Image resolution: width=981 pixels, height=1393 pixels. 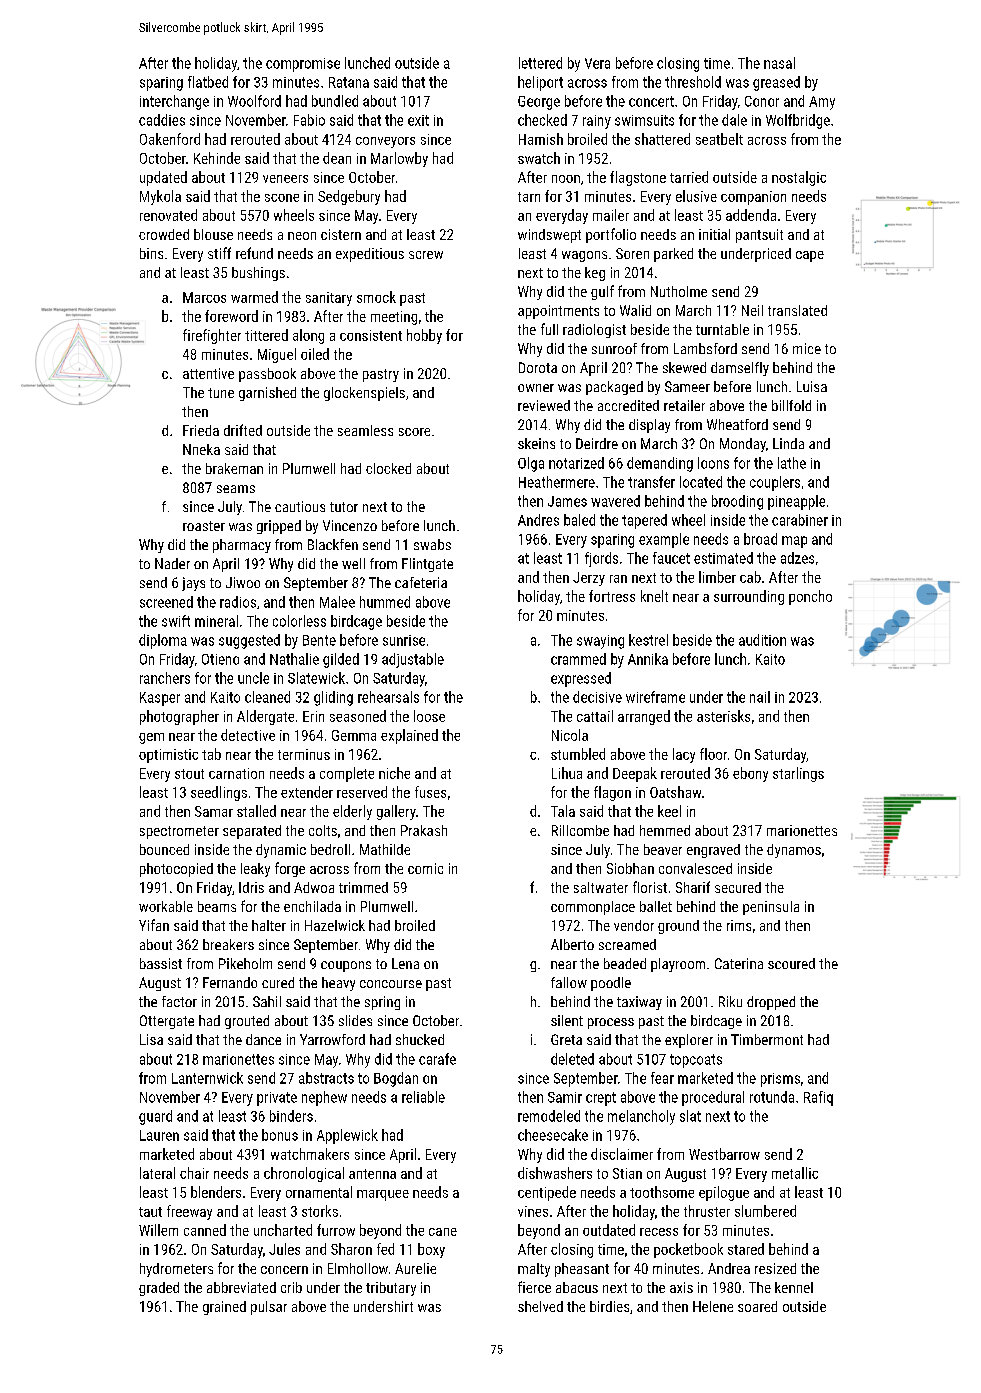 I want to click on starlings, so click(x=798, y=774).
